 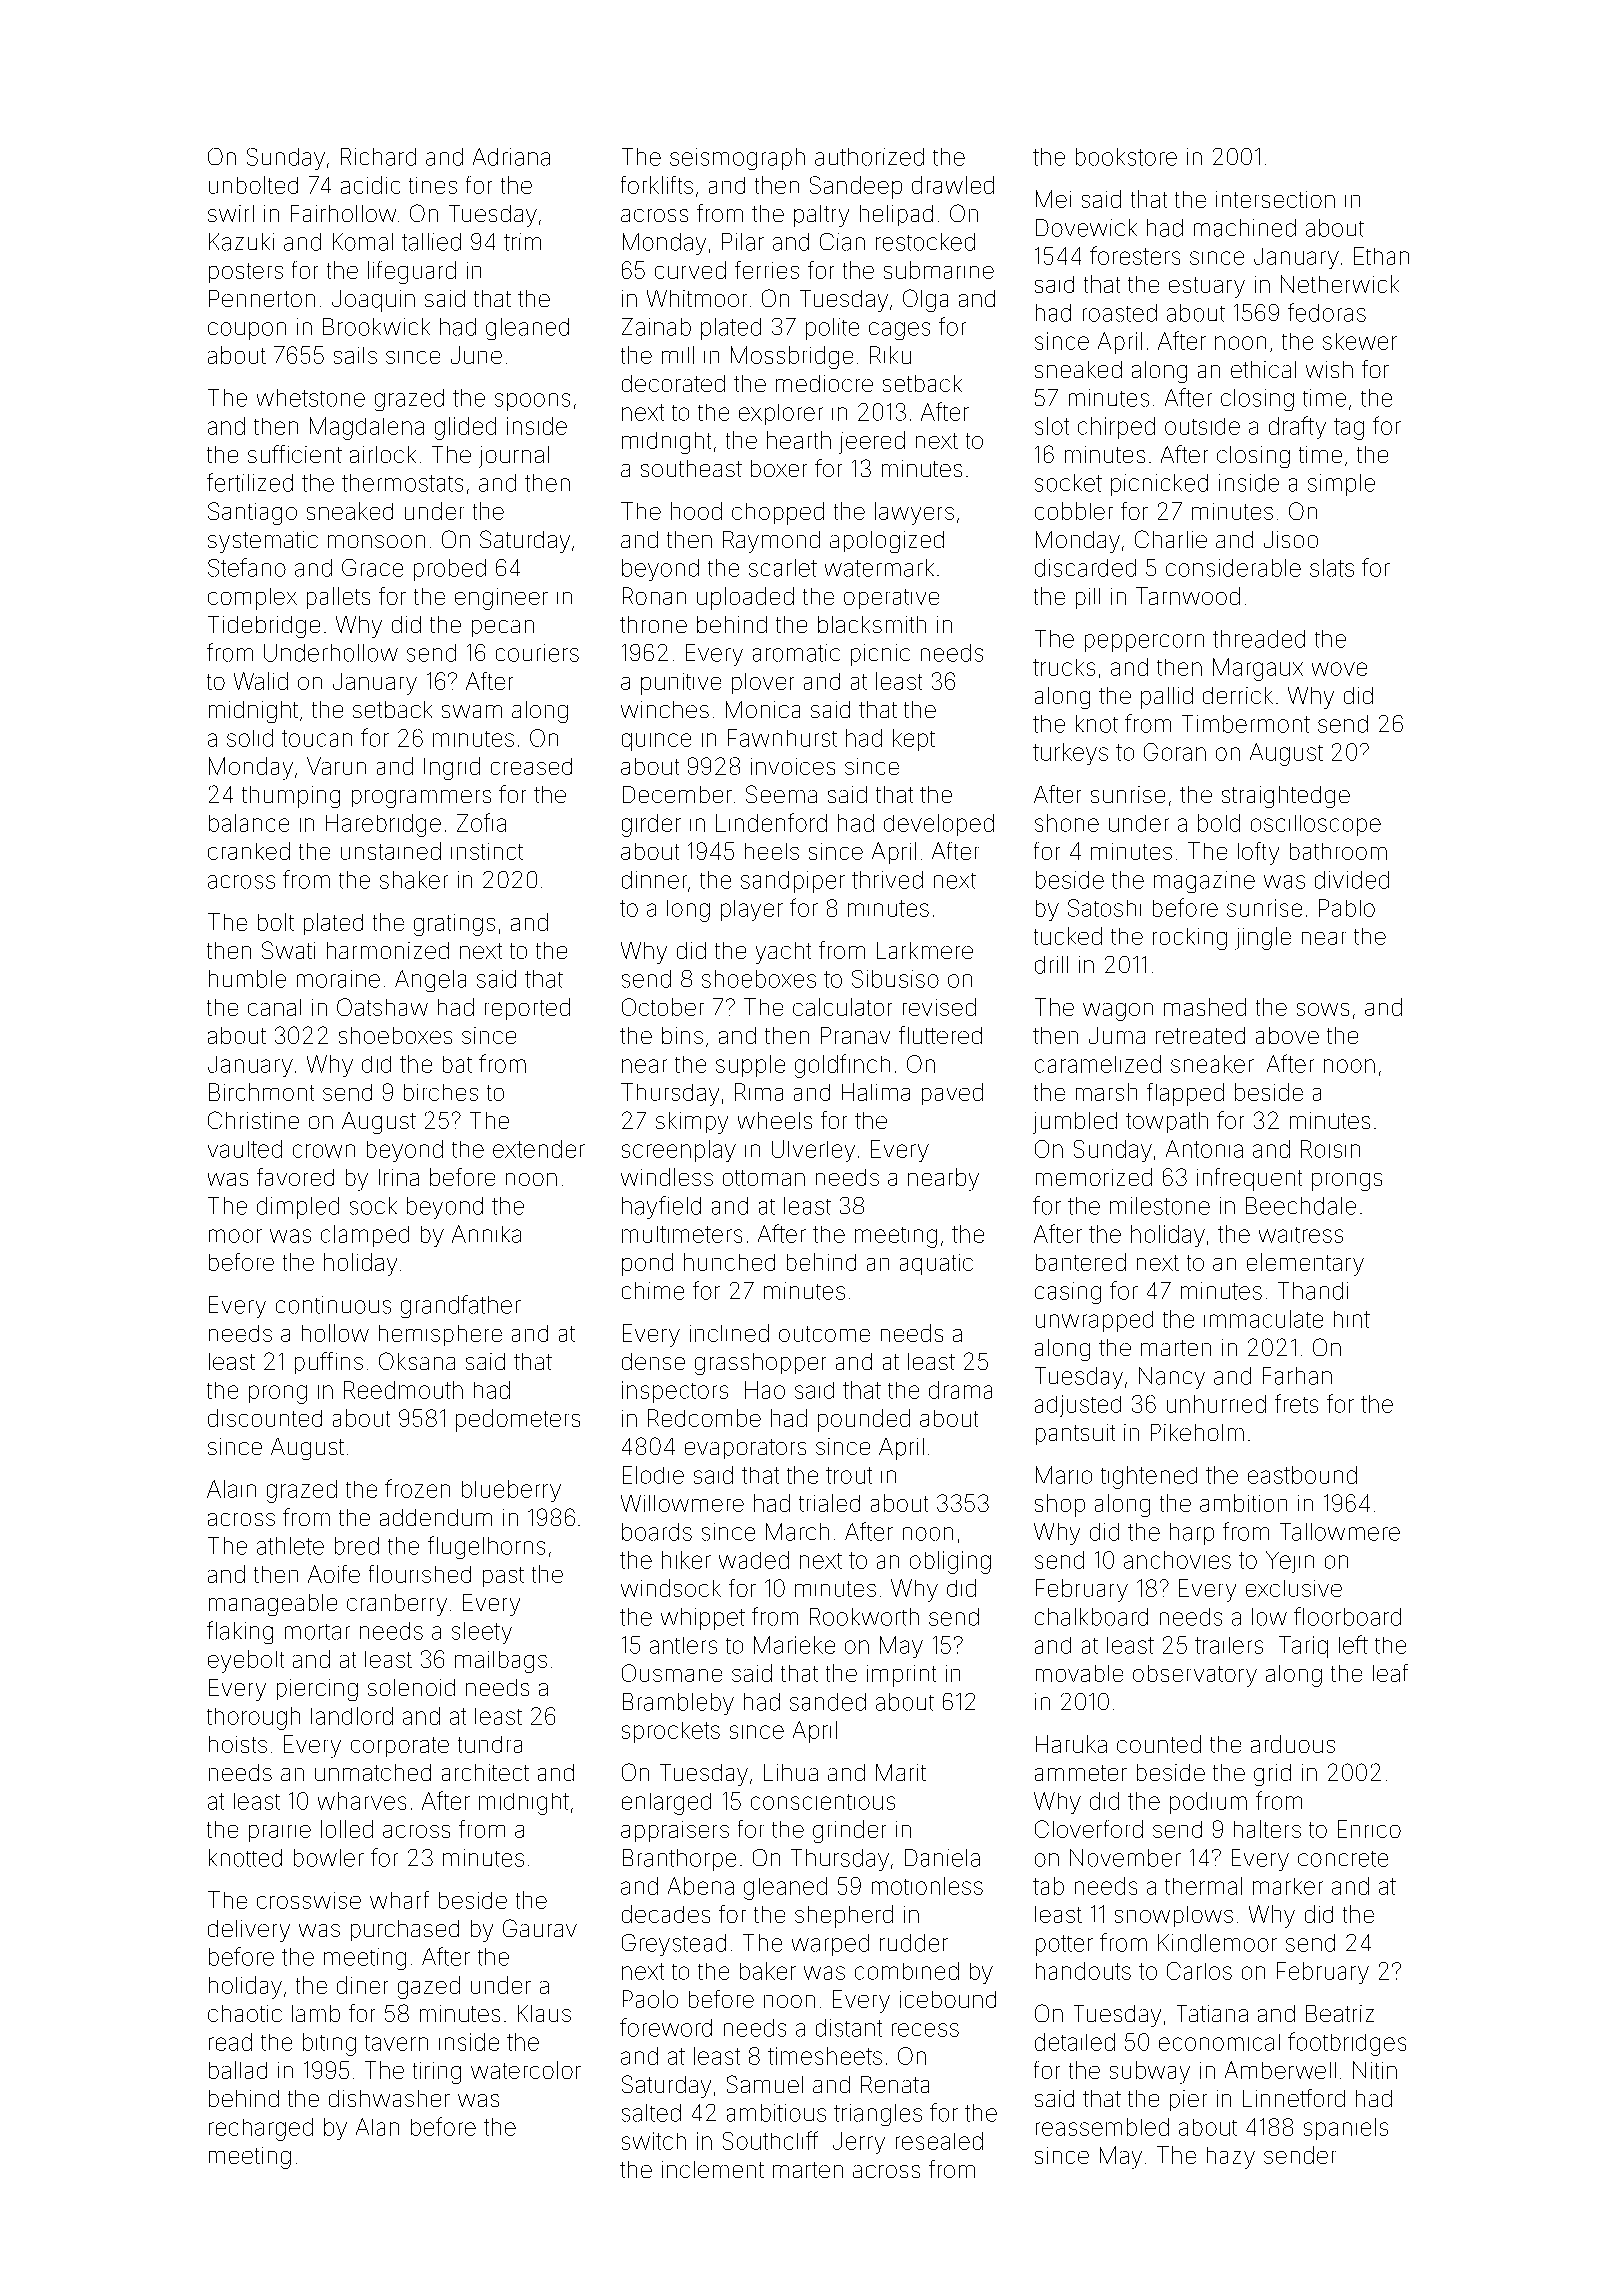 I want to click on birches, so click(x=441, y=1092).
